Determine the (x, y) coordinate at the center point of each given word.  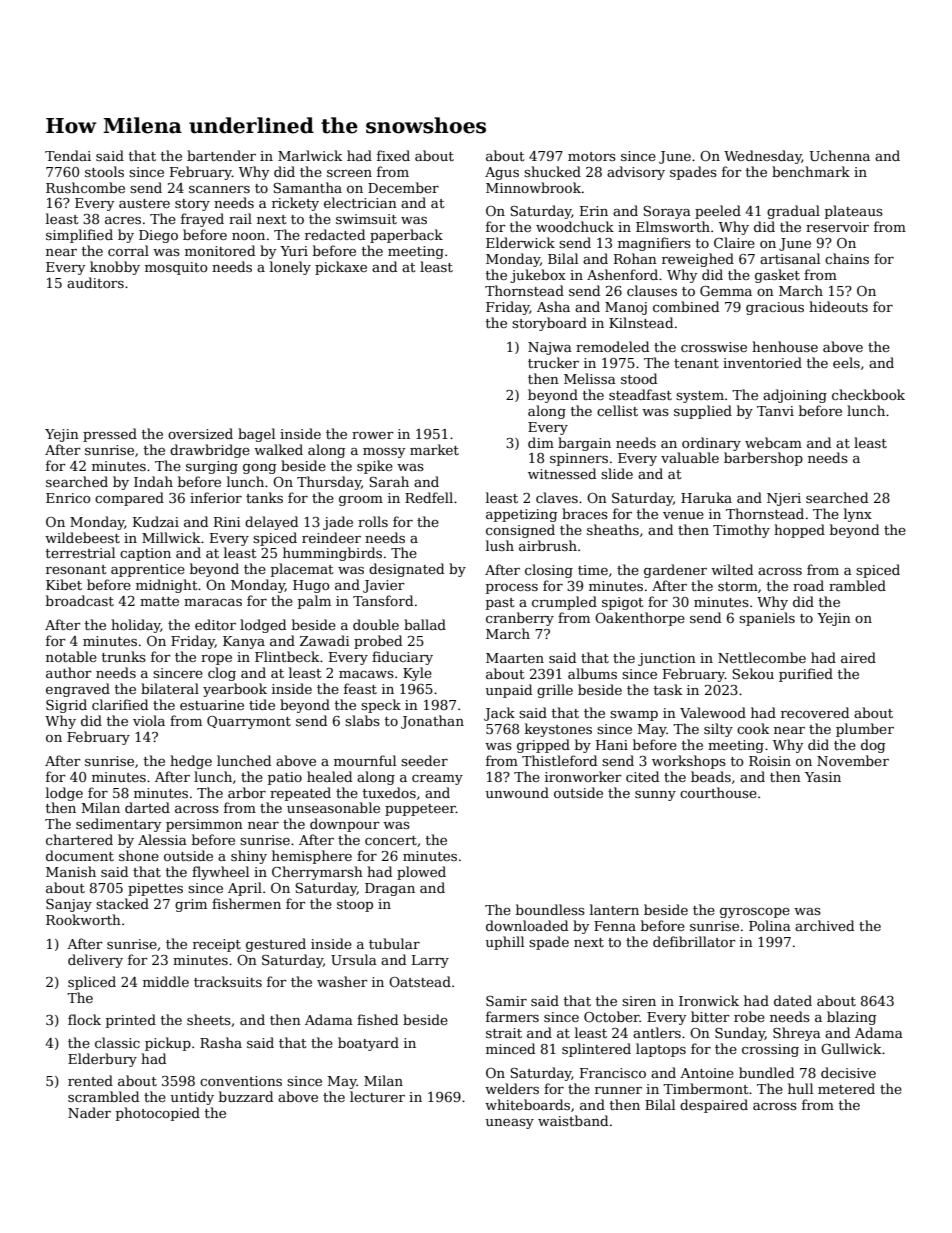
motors (592, 156)
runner (618, 1090)
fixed (393, 155)
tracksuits (228, 981)
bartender (221, 155)
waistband (573, 1120)
